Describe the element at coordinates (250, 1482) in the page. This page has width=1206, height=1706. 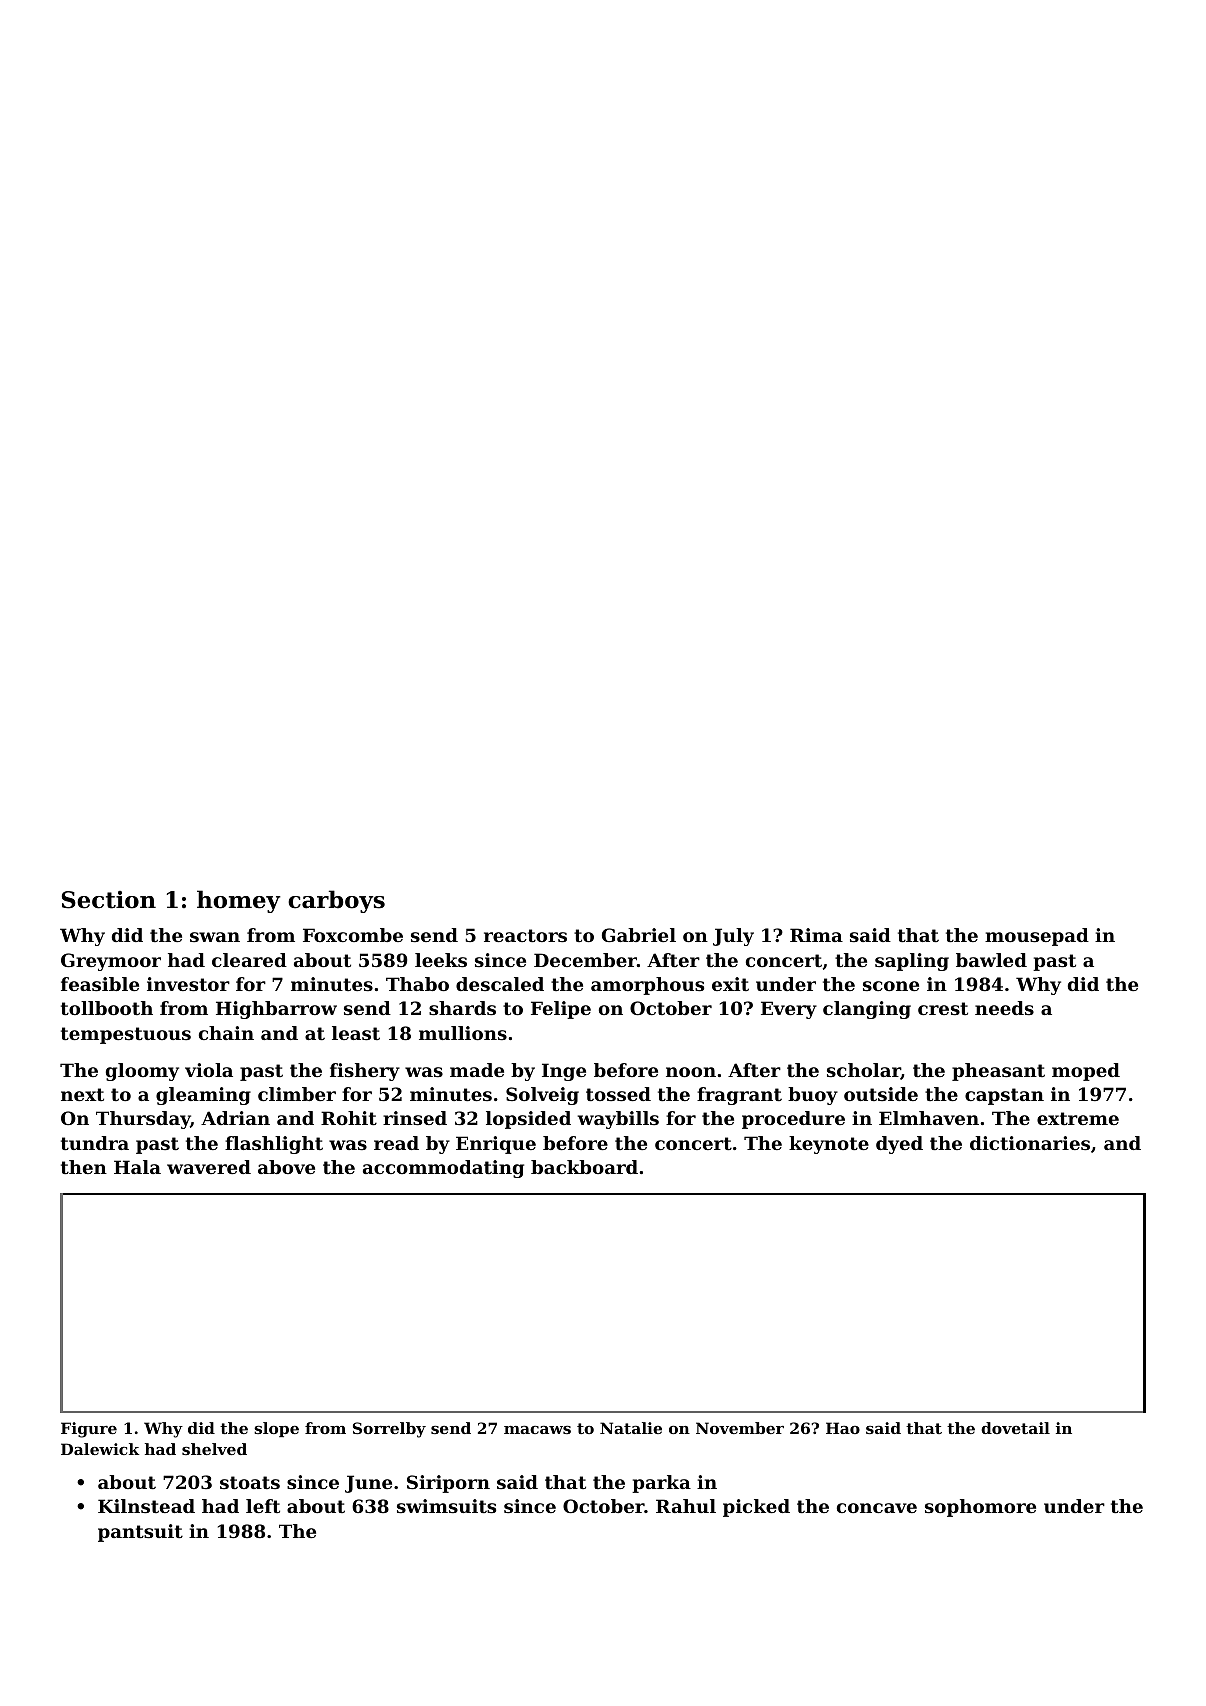
I see `stoats` at that location.
